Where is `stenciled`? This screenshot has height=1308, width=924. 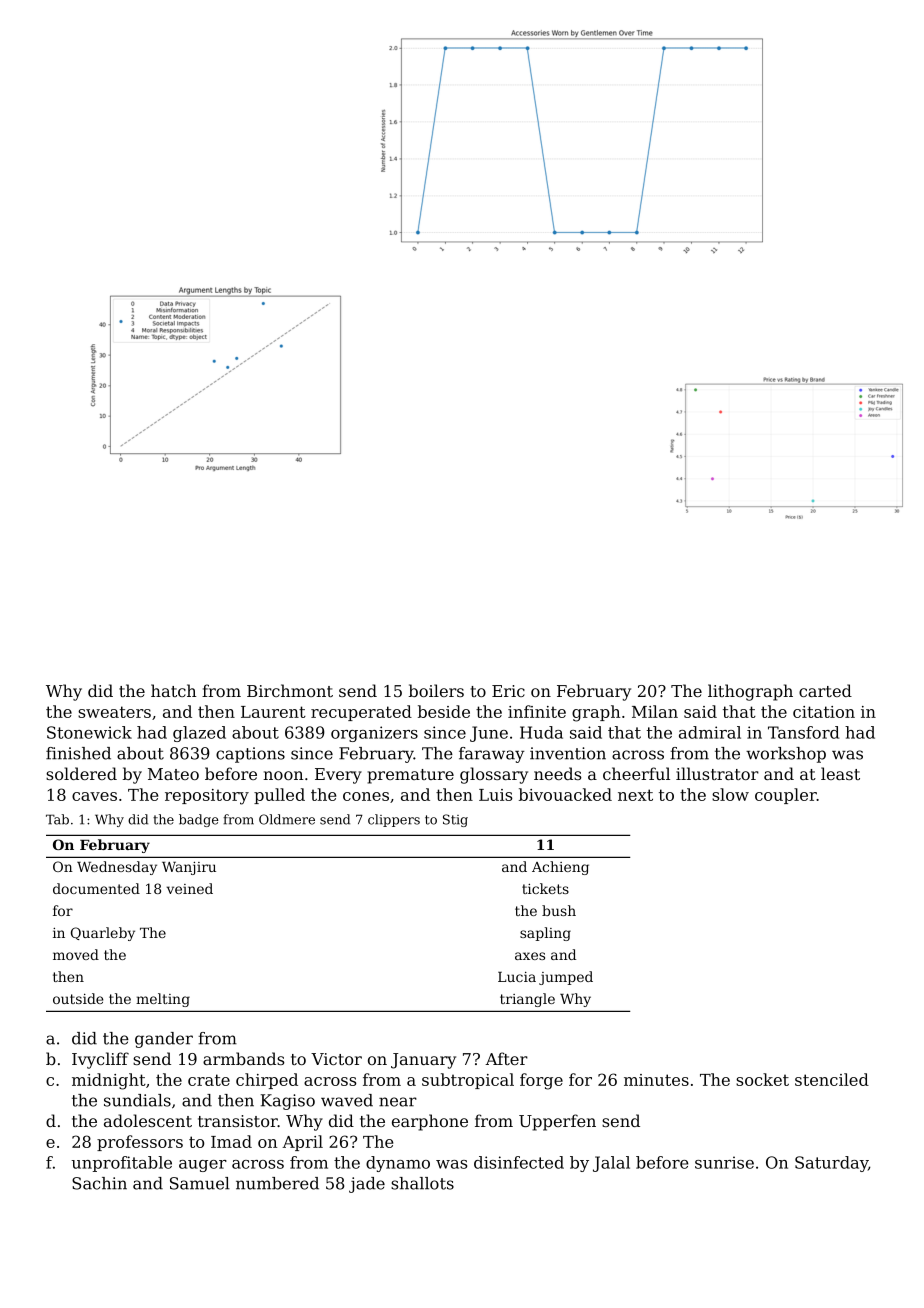 stenciled is located at coordinates (832, 1079).
